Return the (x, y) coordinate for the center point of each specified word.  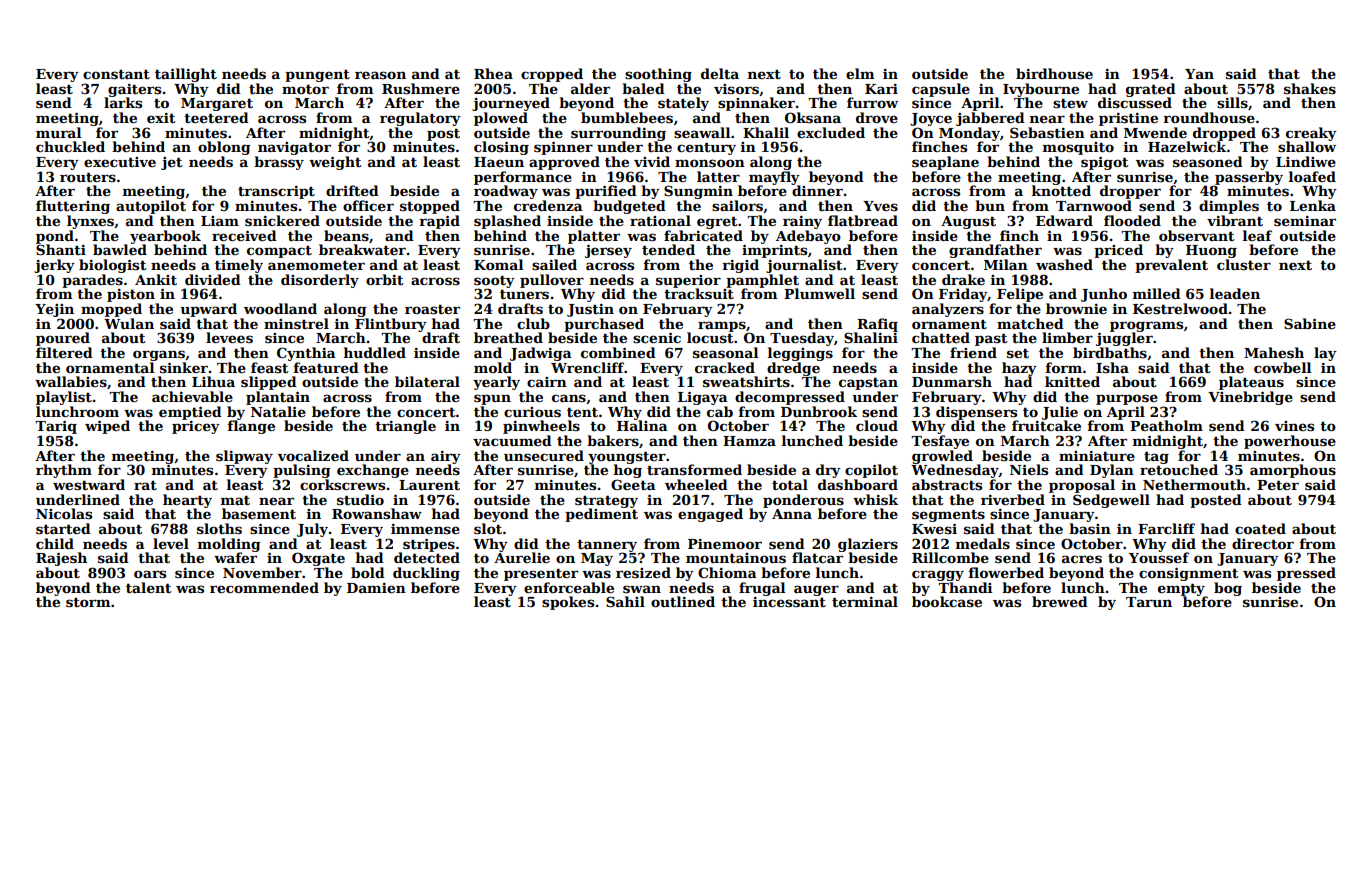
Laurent (429, 485)
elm (860, 73)
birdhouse (1054, 73)
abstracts (947, 484)
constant (116, 74)
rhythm (64, 471)
